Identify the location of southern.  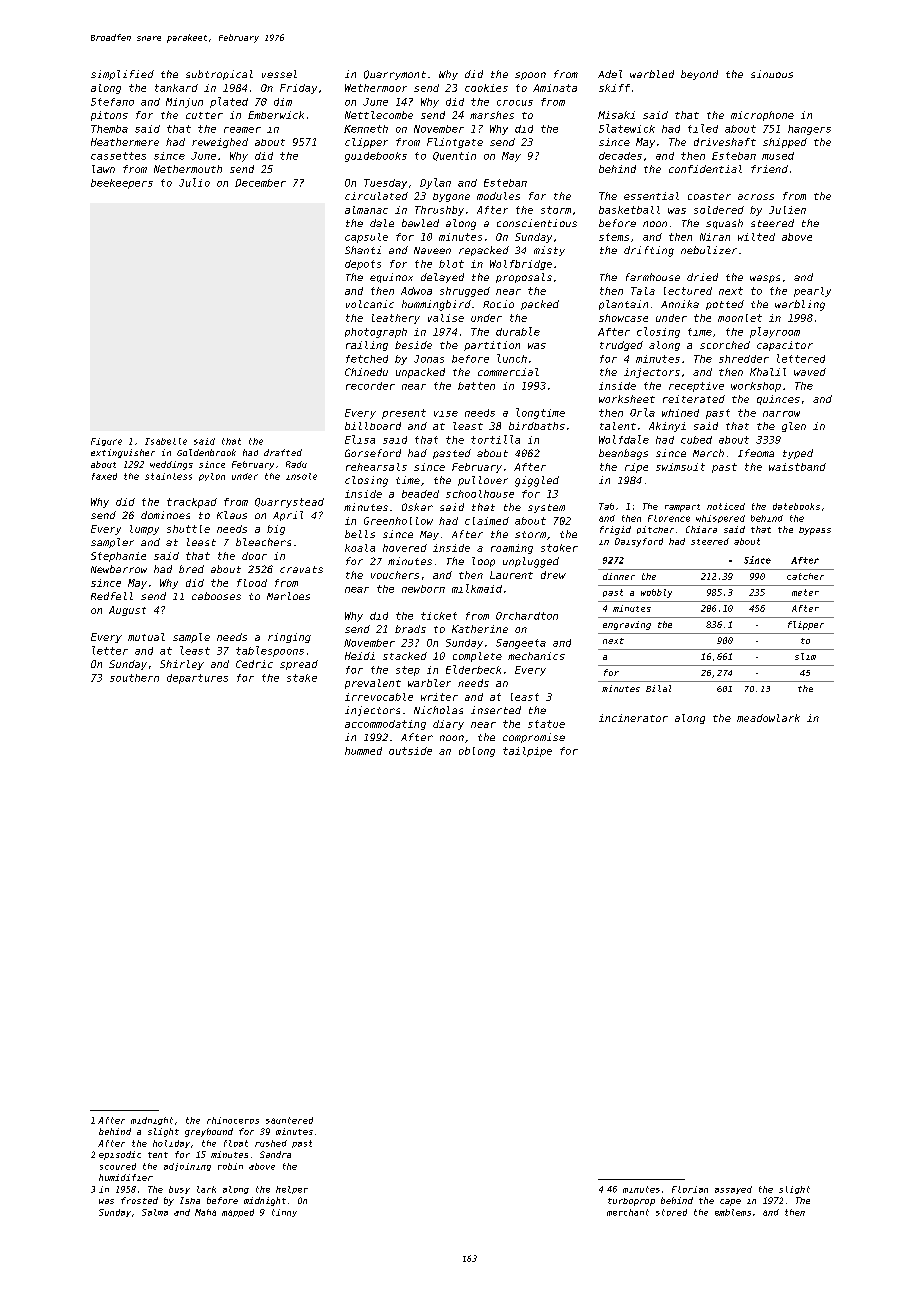
(134, 678).
